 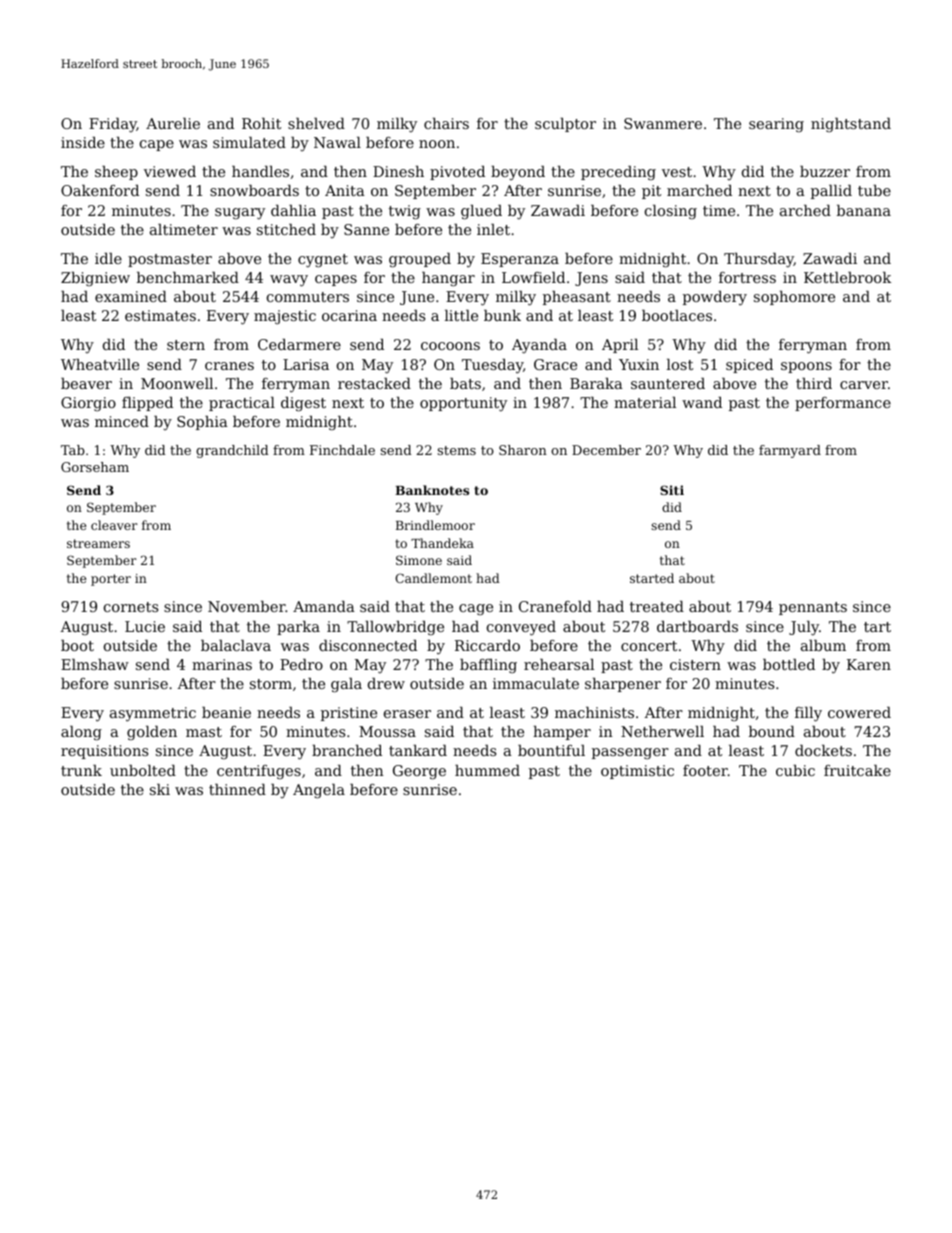 I want to click on bats, so click(x=465, y=383).
